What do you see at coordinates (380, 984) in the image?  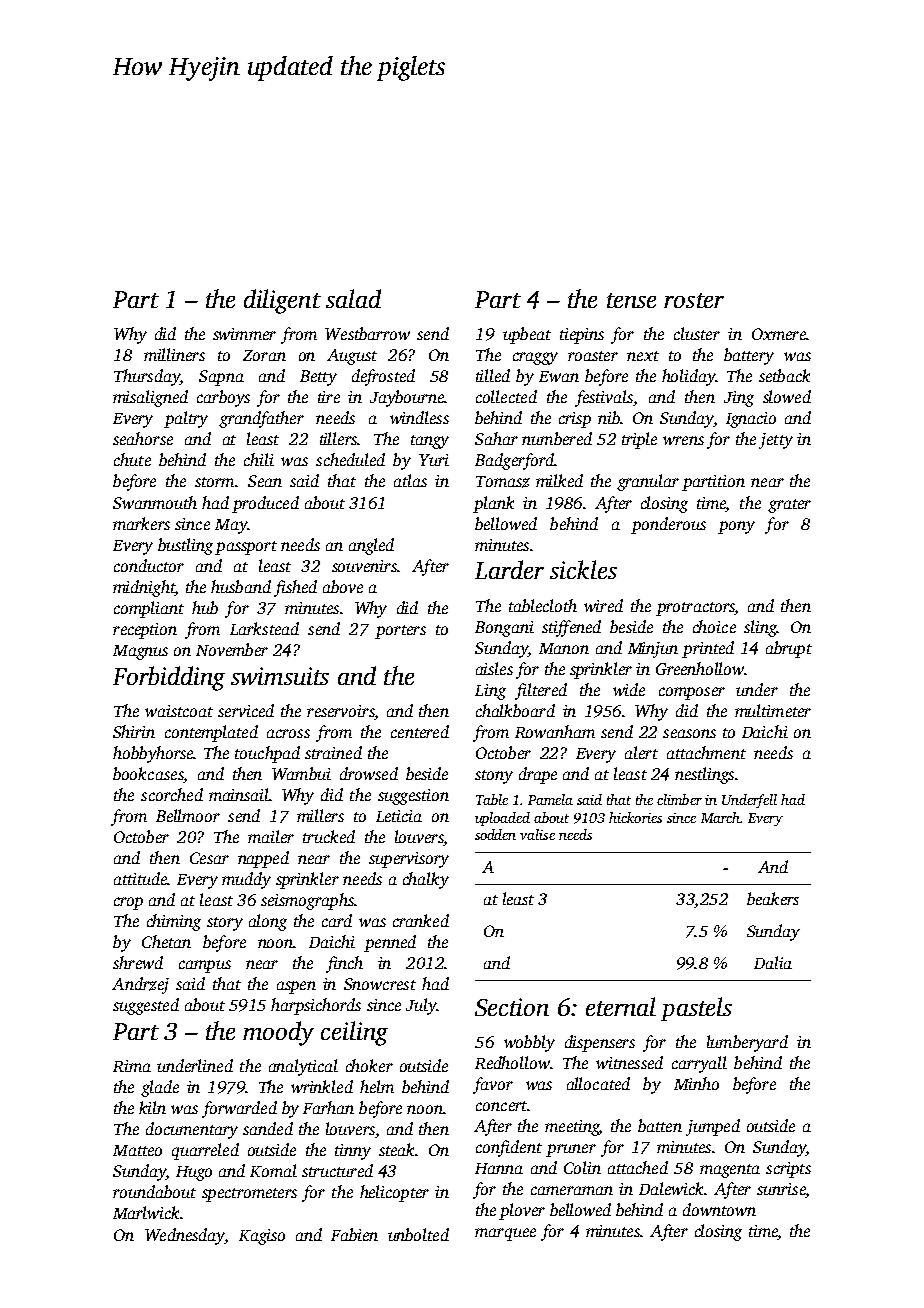 I see `Snowcrest` at bounding box center [380, 984].
